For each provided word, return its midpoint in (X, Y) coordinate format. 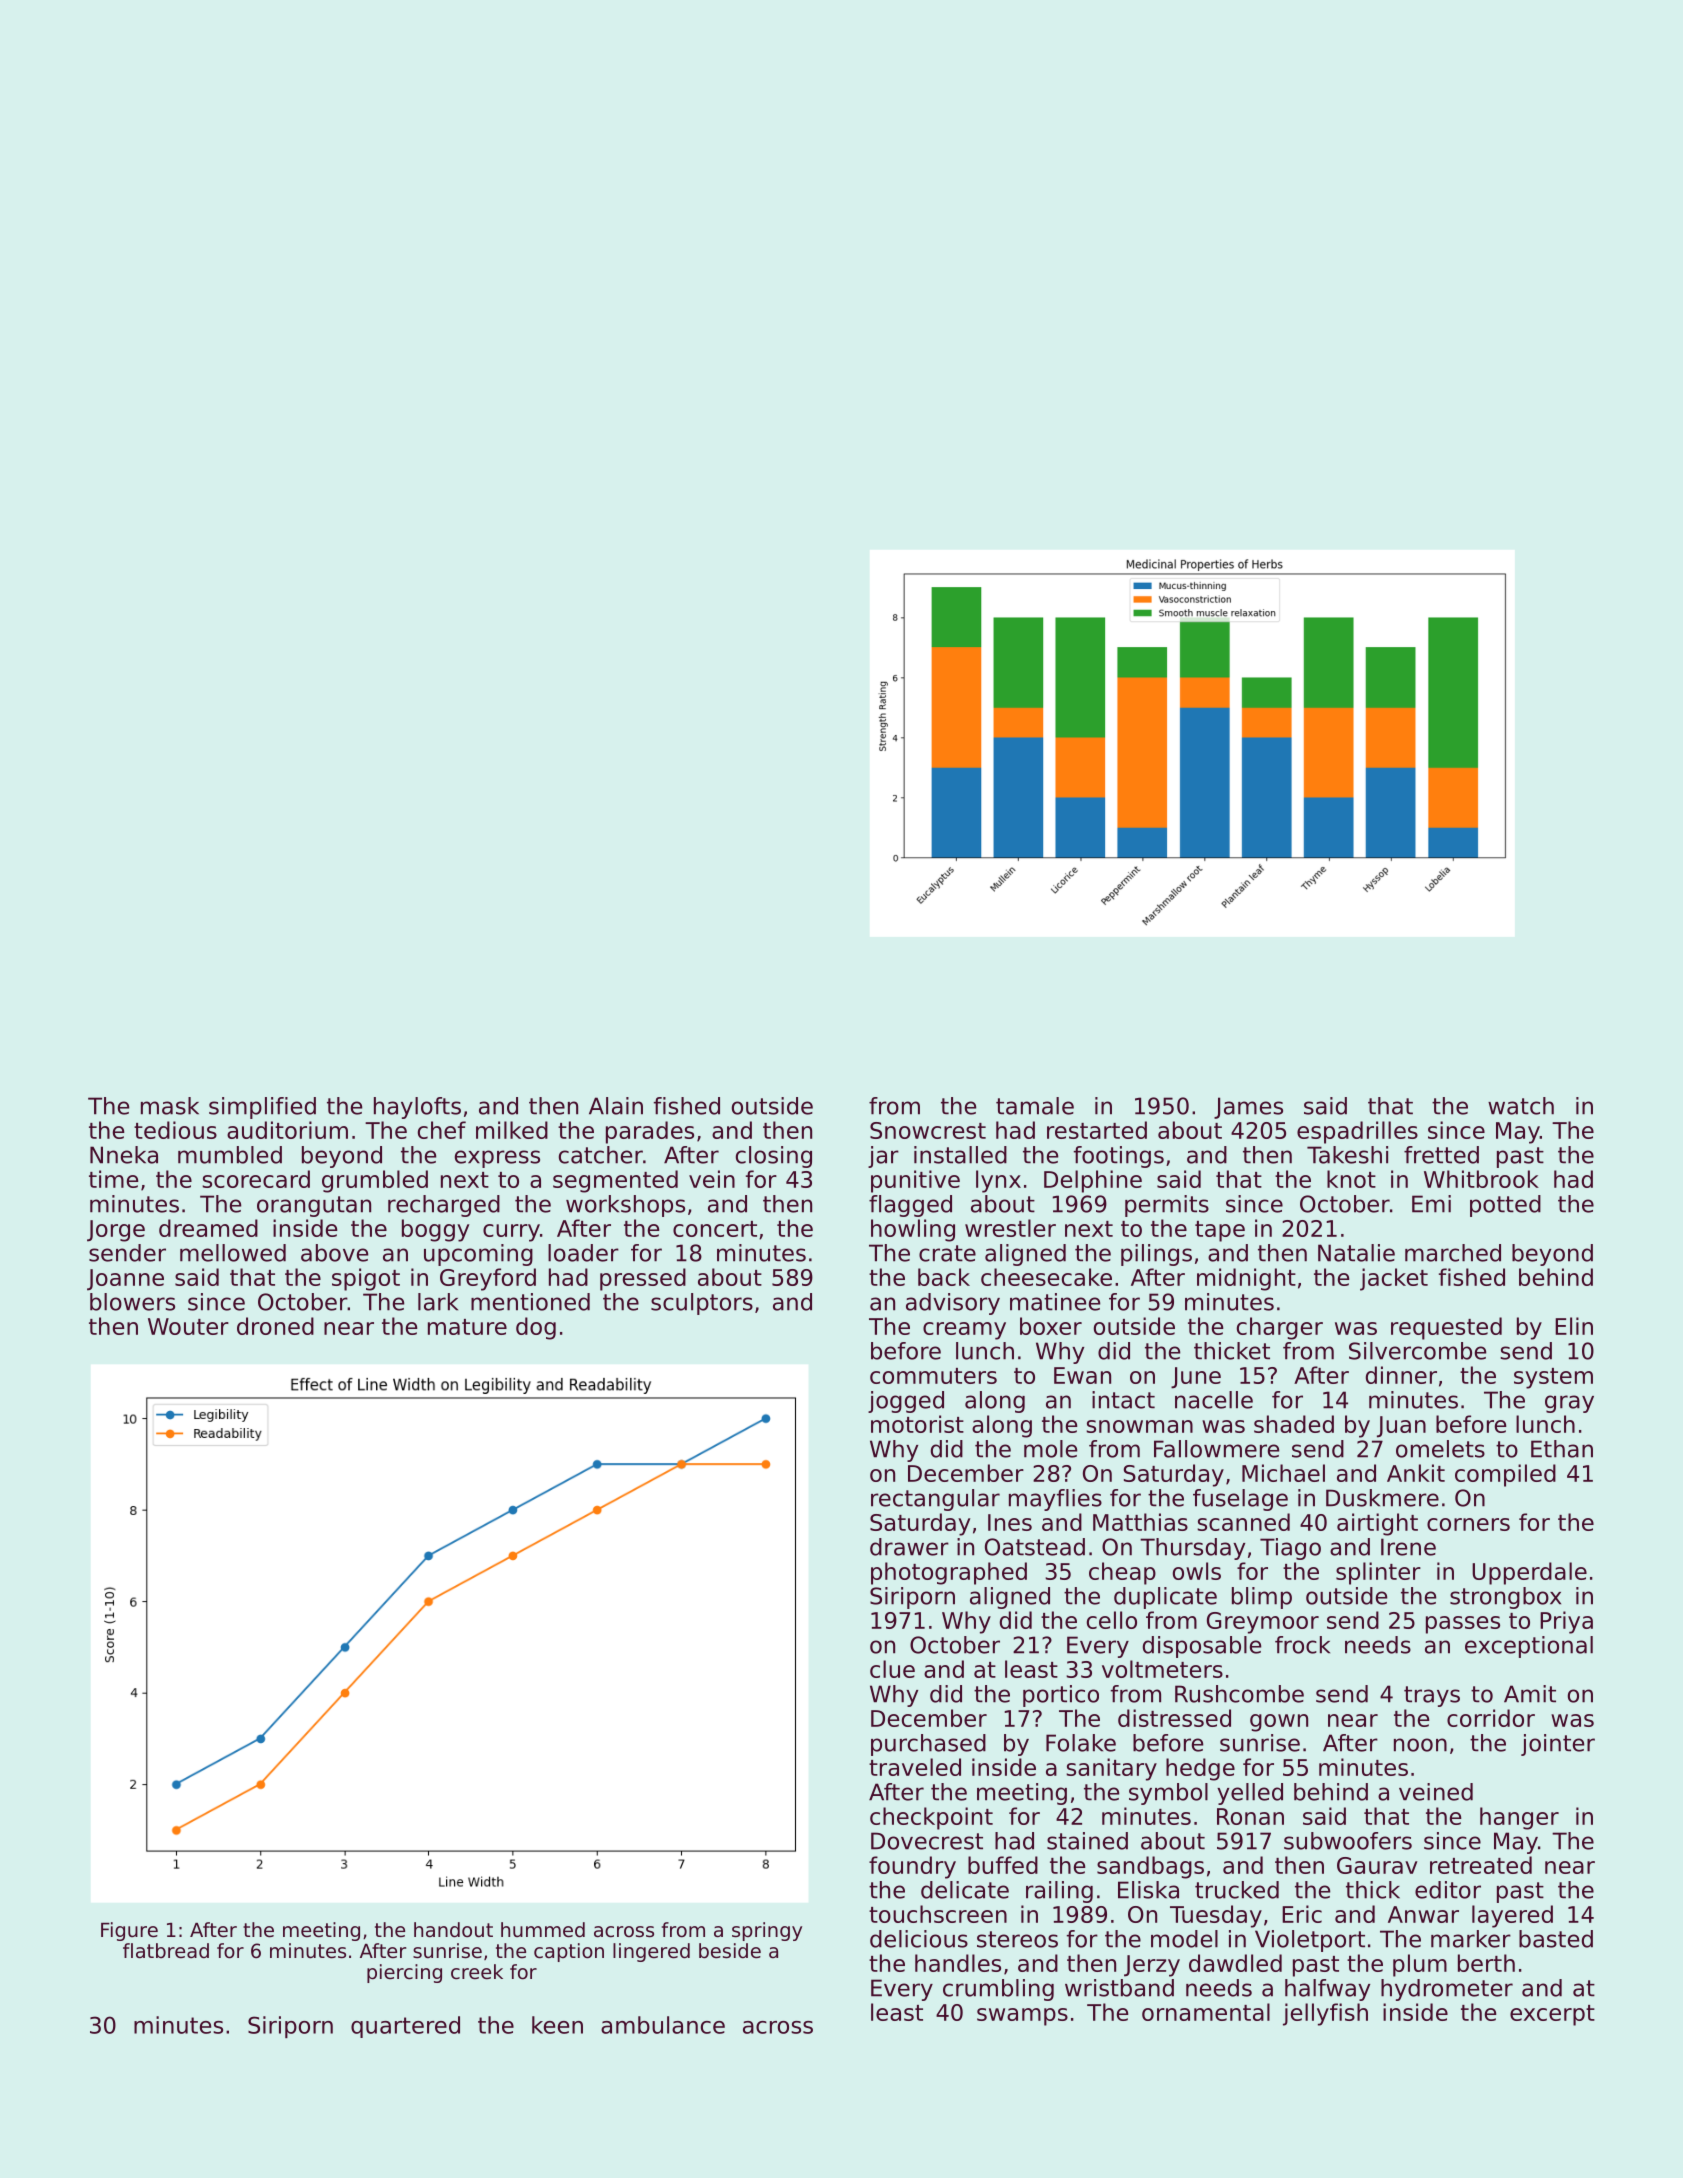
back (944, 1277)
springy (767, 1931)
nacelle (1214, 1400)
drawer (909, 1547)
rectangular (935, 1500)
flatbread (166, 1950)
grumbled (375, 1181)
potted (1505, 1206)
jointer (1558, 1745)
